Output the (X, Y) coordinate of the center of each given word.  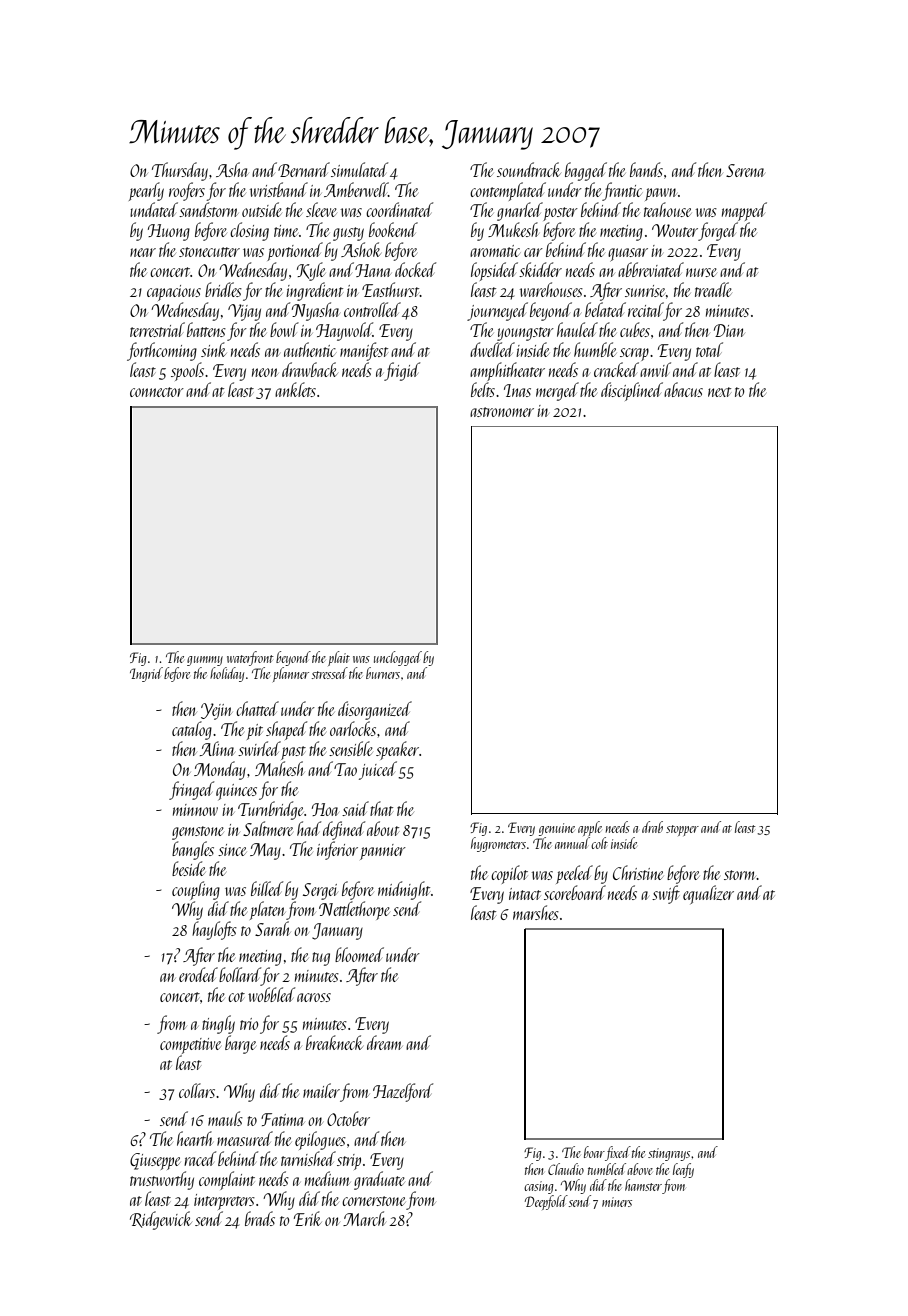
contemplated (508, 191)
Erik (308, 1218)
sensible (351, 748)
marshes (536, 912)
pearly (146, 191)
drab (652, 827)
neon (265, 372)
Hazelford (403, 1092)
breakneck (334, 1042)
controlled (372, 309)
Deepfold (546, 1202)
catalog (192, 730)
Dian (729, 330)
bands (646, 169)
